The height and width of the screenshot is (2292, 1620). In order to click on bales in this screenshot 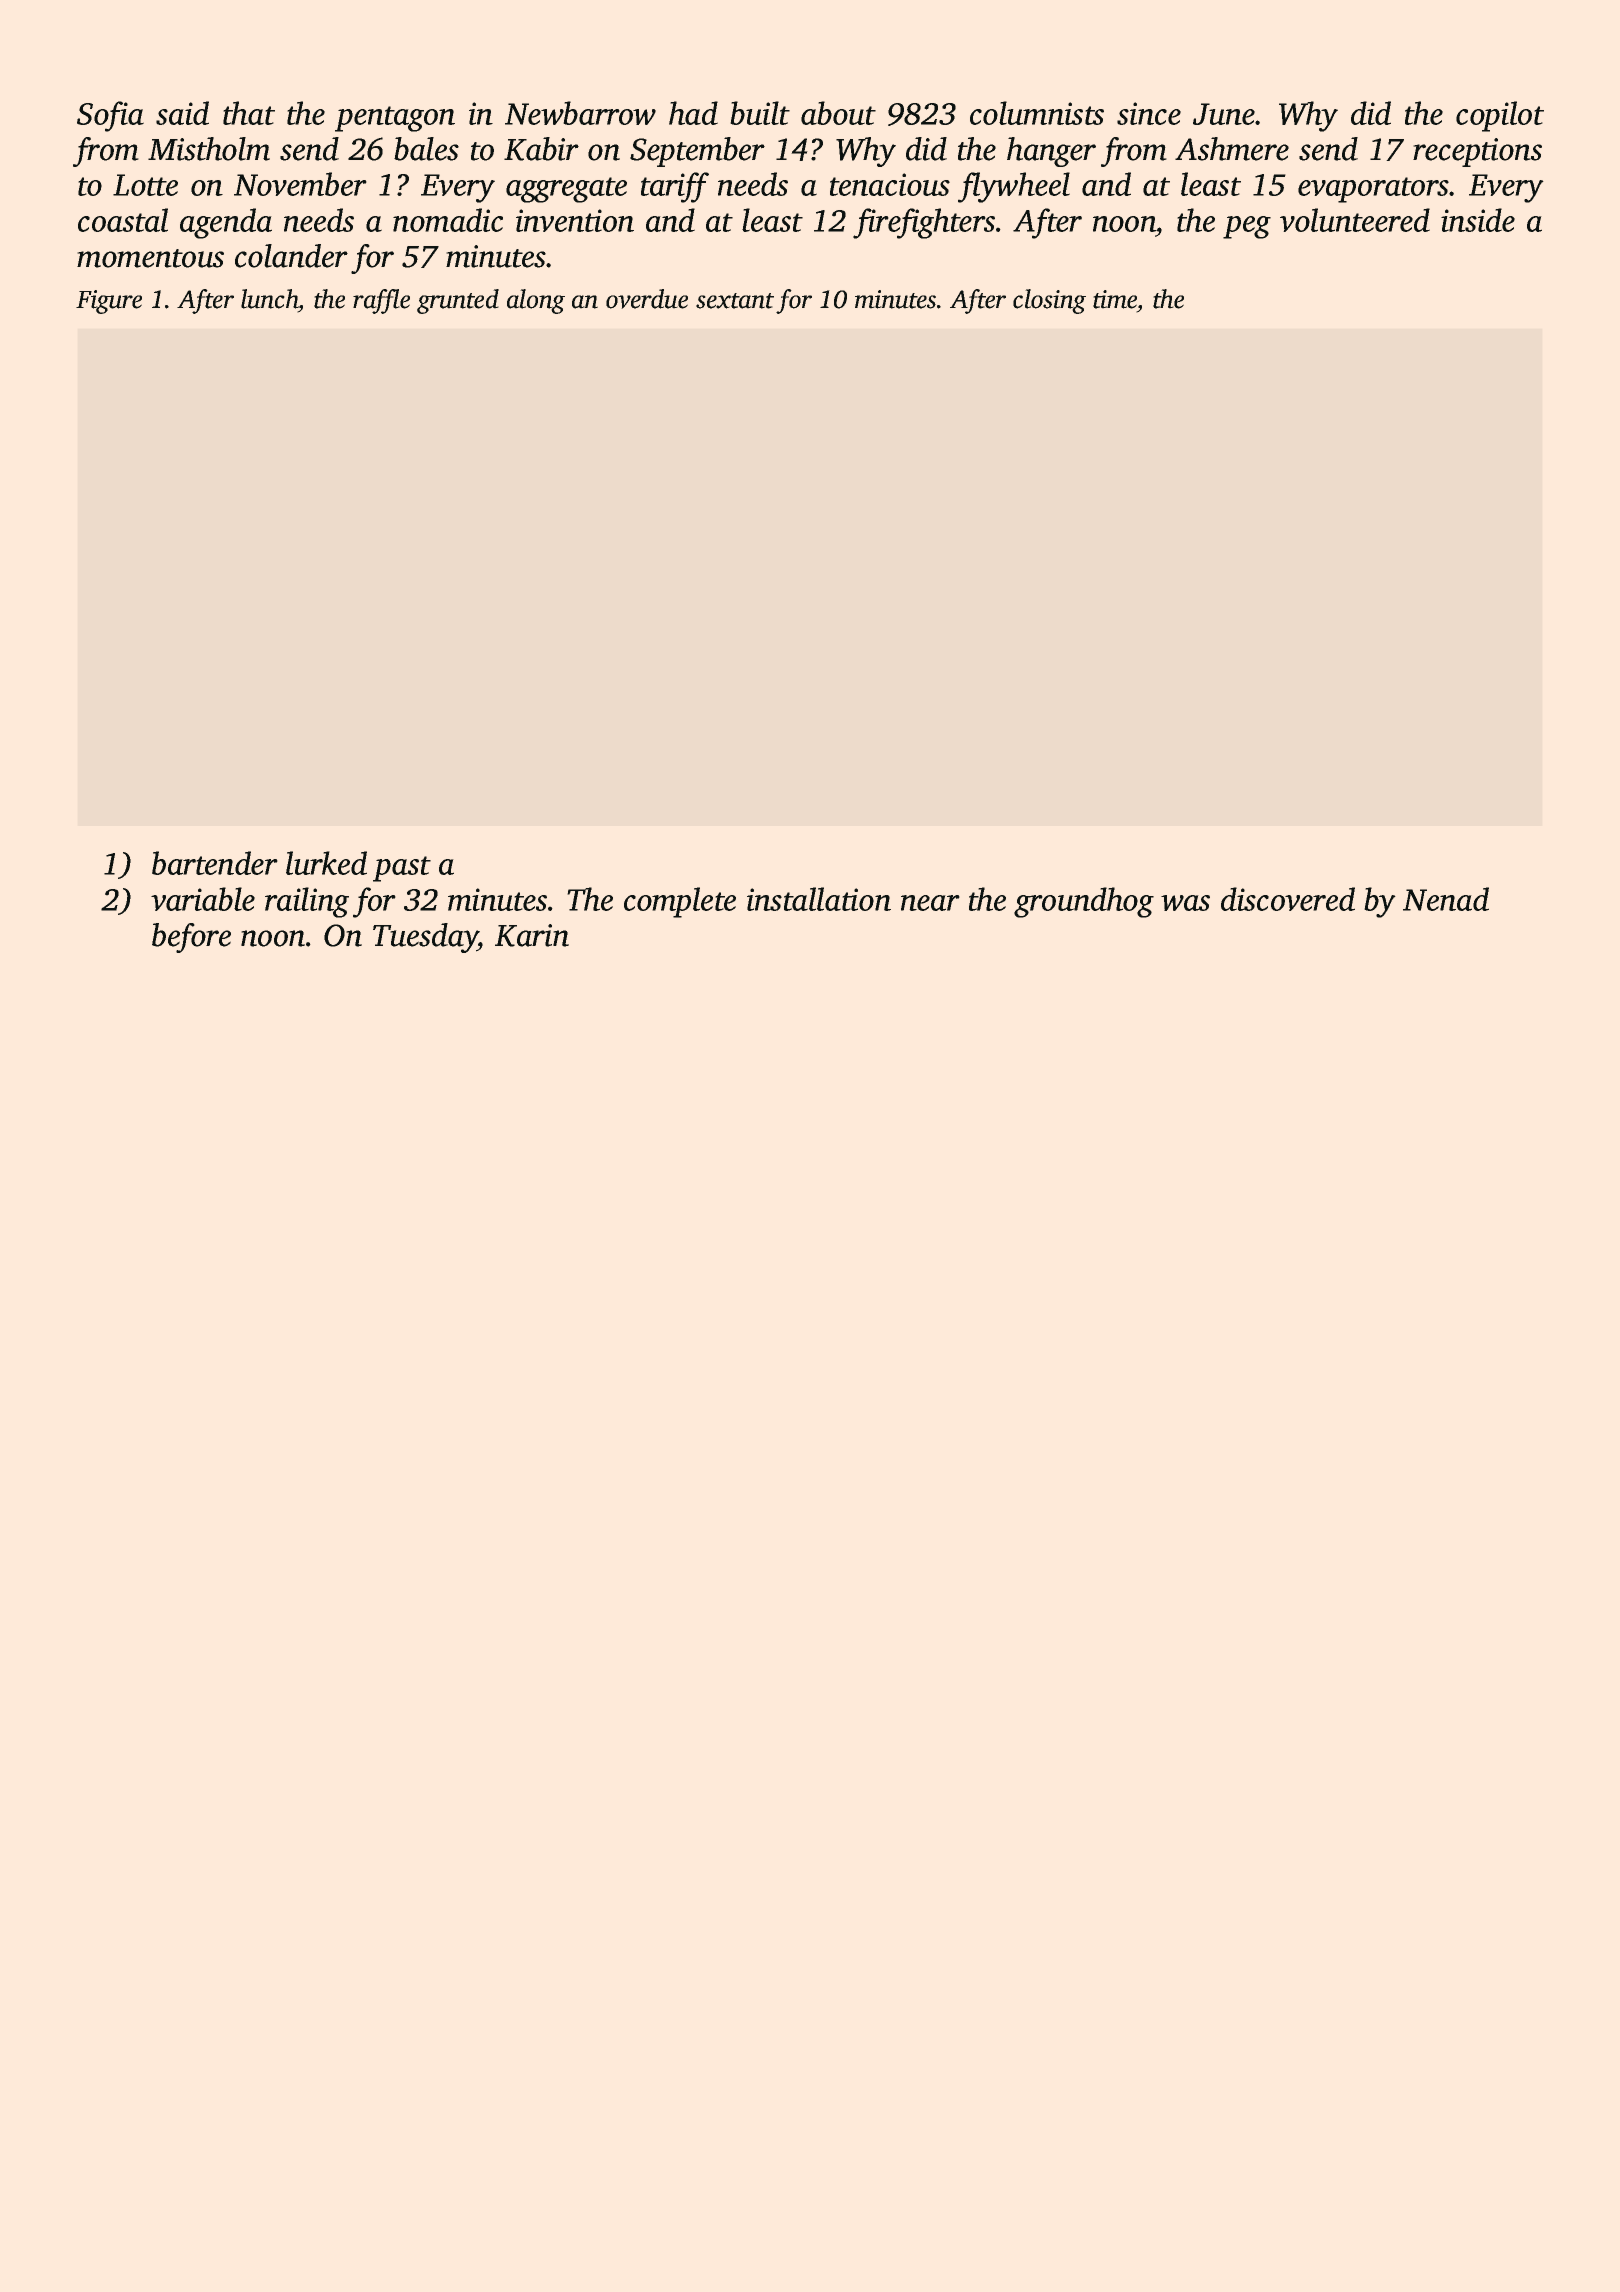, I will do `click(426, 149)`.
